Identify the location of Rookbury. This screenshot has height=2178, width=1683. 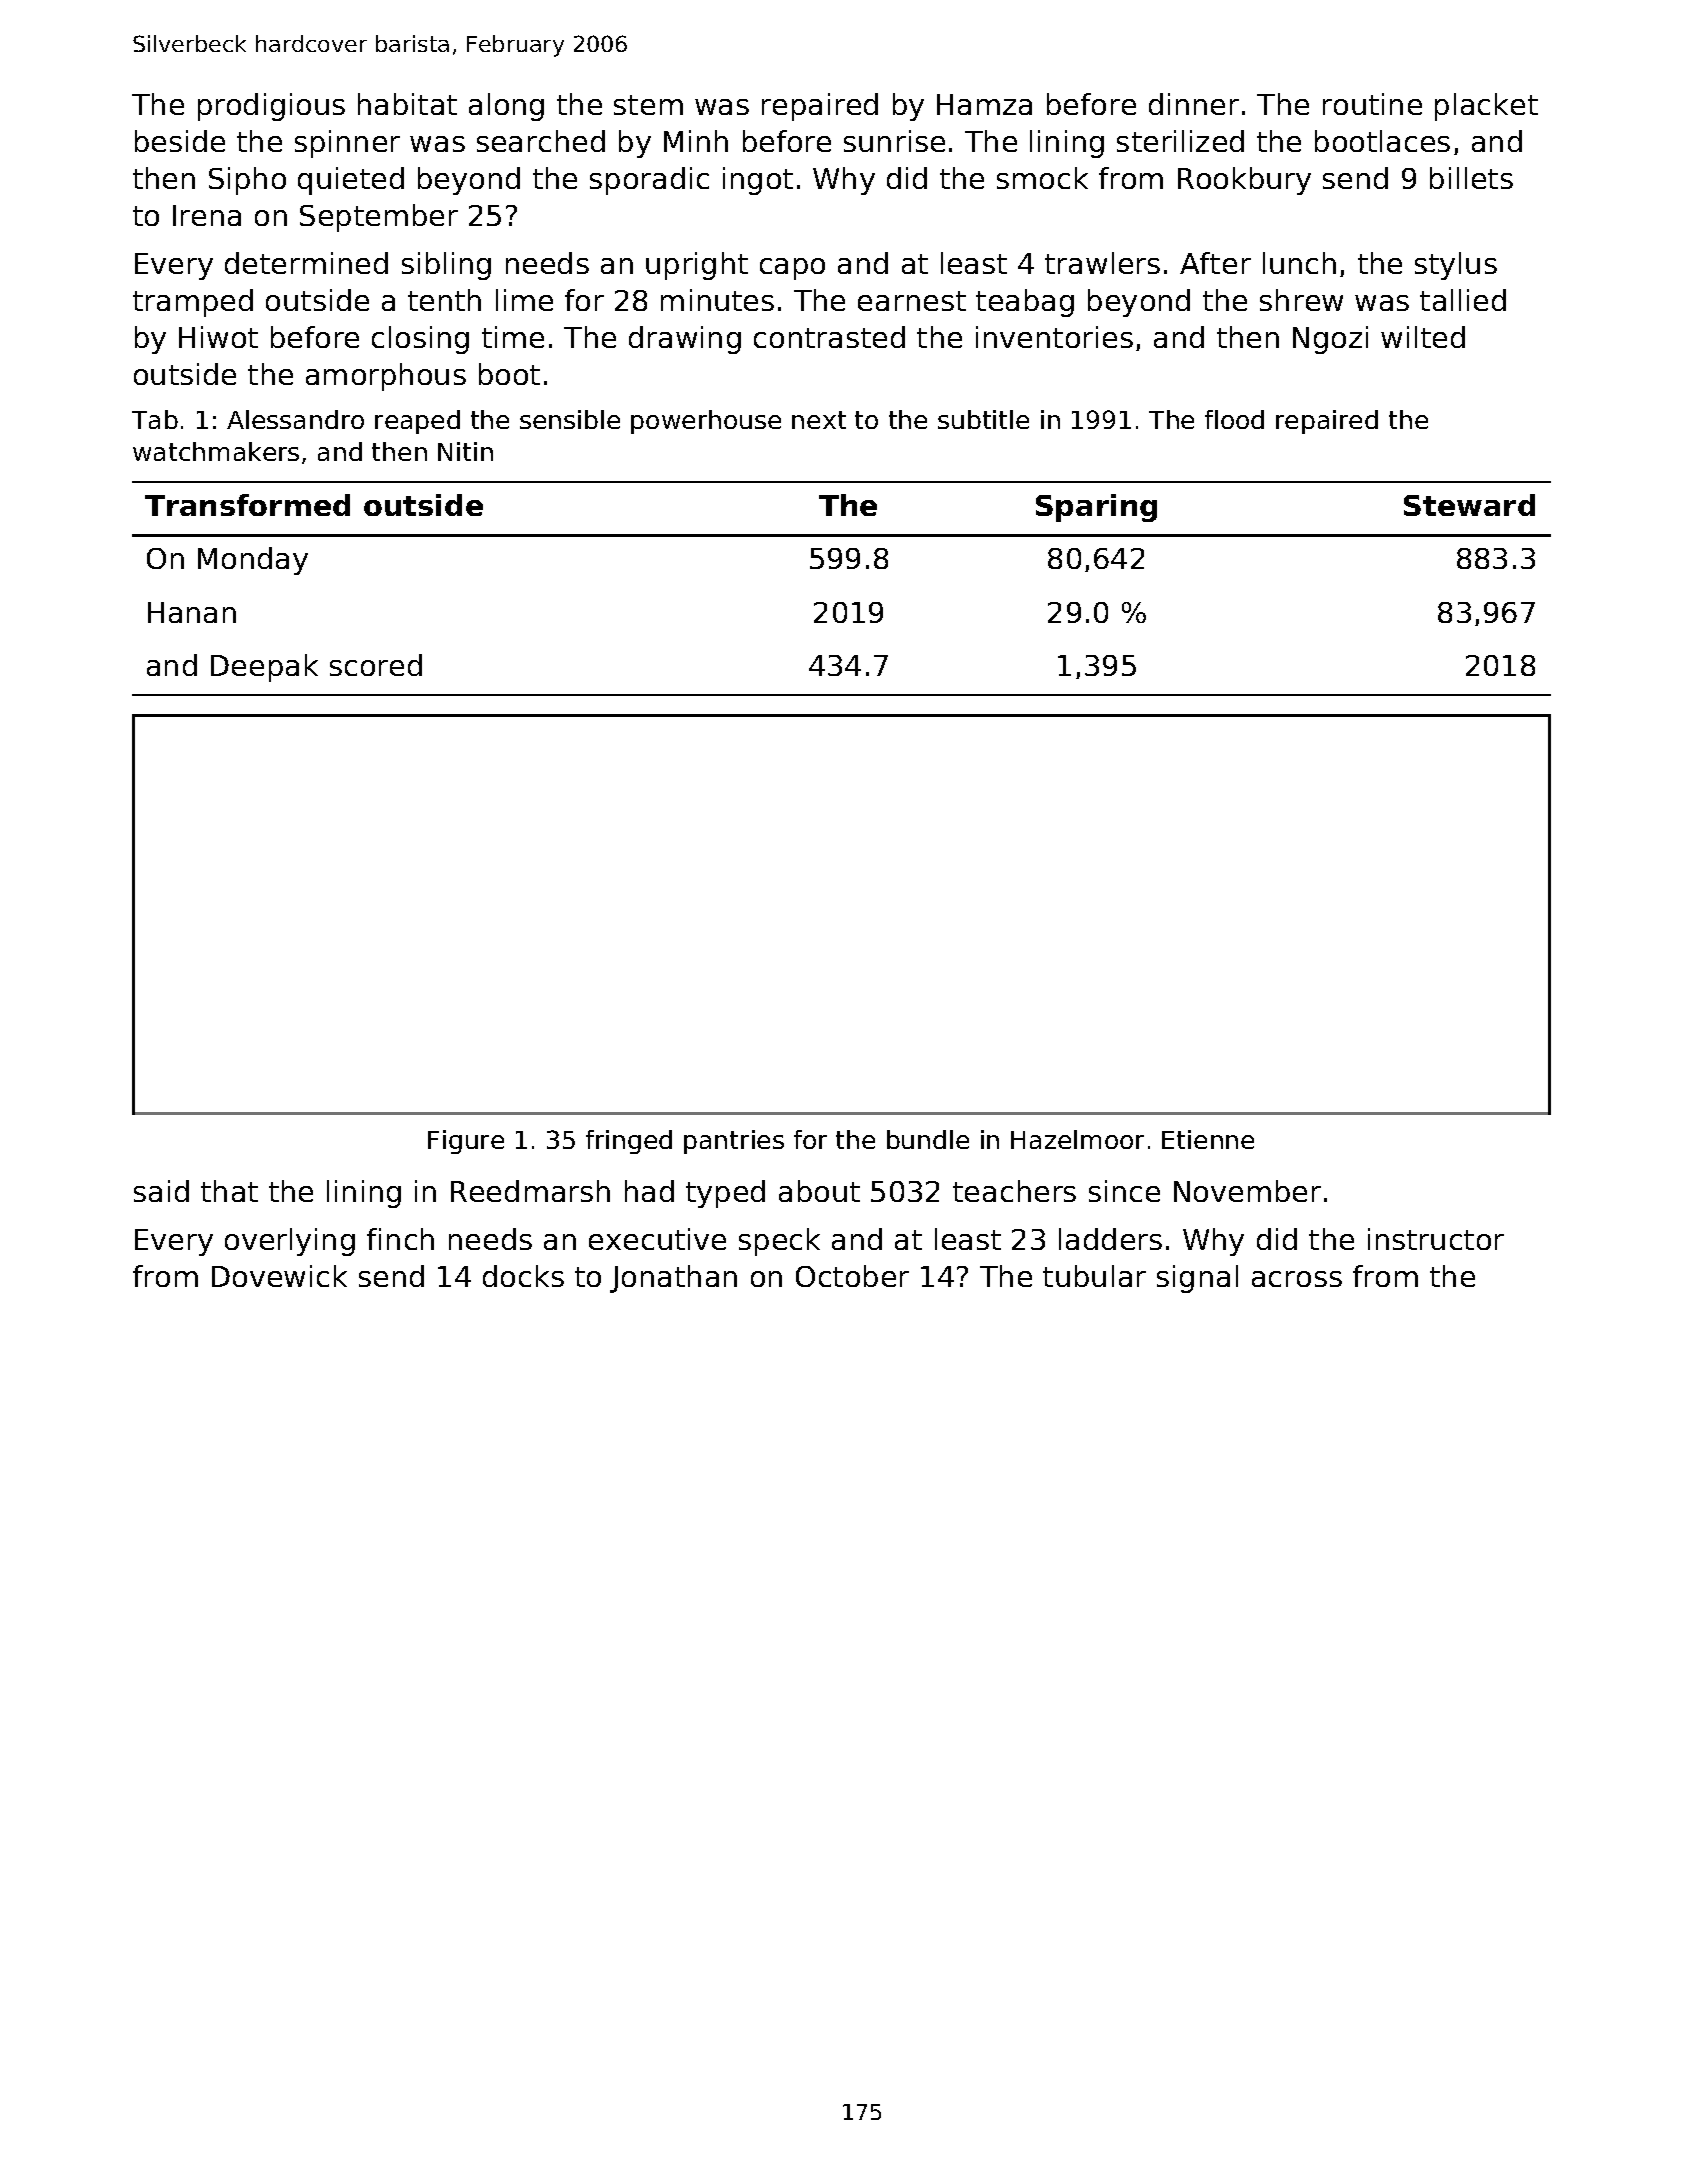
(1244, 181).
